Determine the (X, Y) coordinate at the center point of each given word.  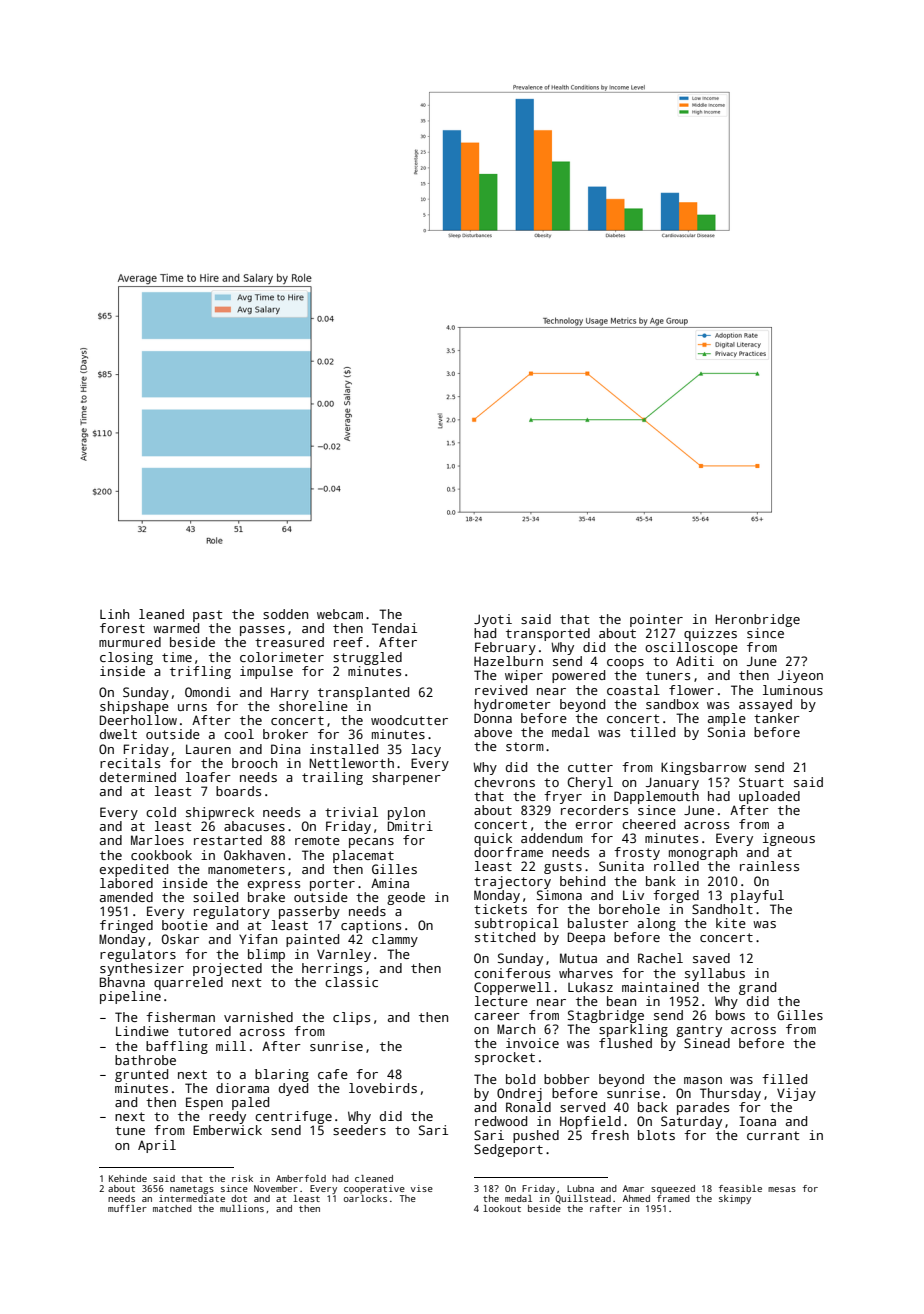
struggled (367, 658)
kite (731, 923)
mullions (242, 1208)
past (207, 616)
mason (703, 1080)
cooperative (374, 1189)
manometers (246, 869)
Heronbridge (758, 620)
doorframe (508, 852)
